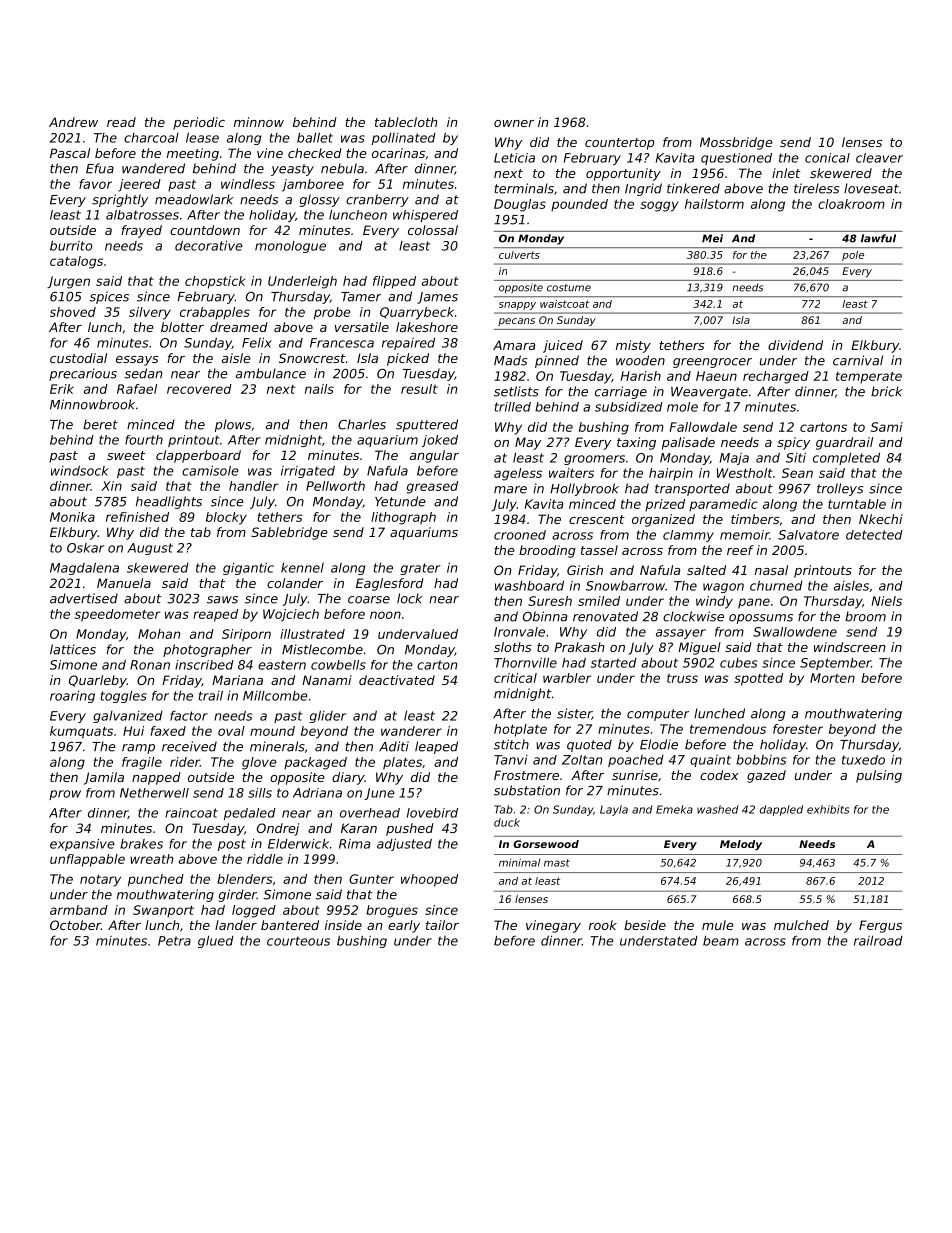 The height and width of the screenshot is (1233, 952). I want to click on cleaver, so click(879, 158).
